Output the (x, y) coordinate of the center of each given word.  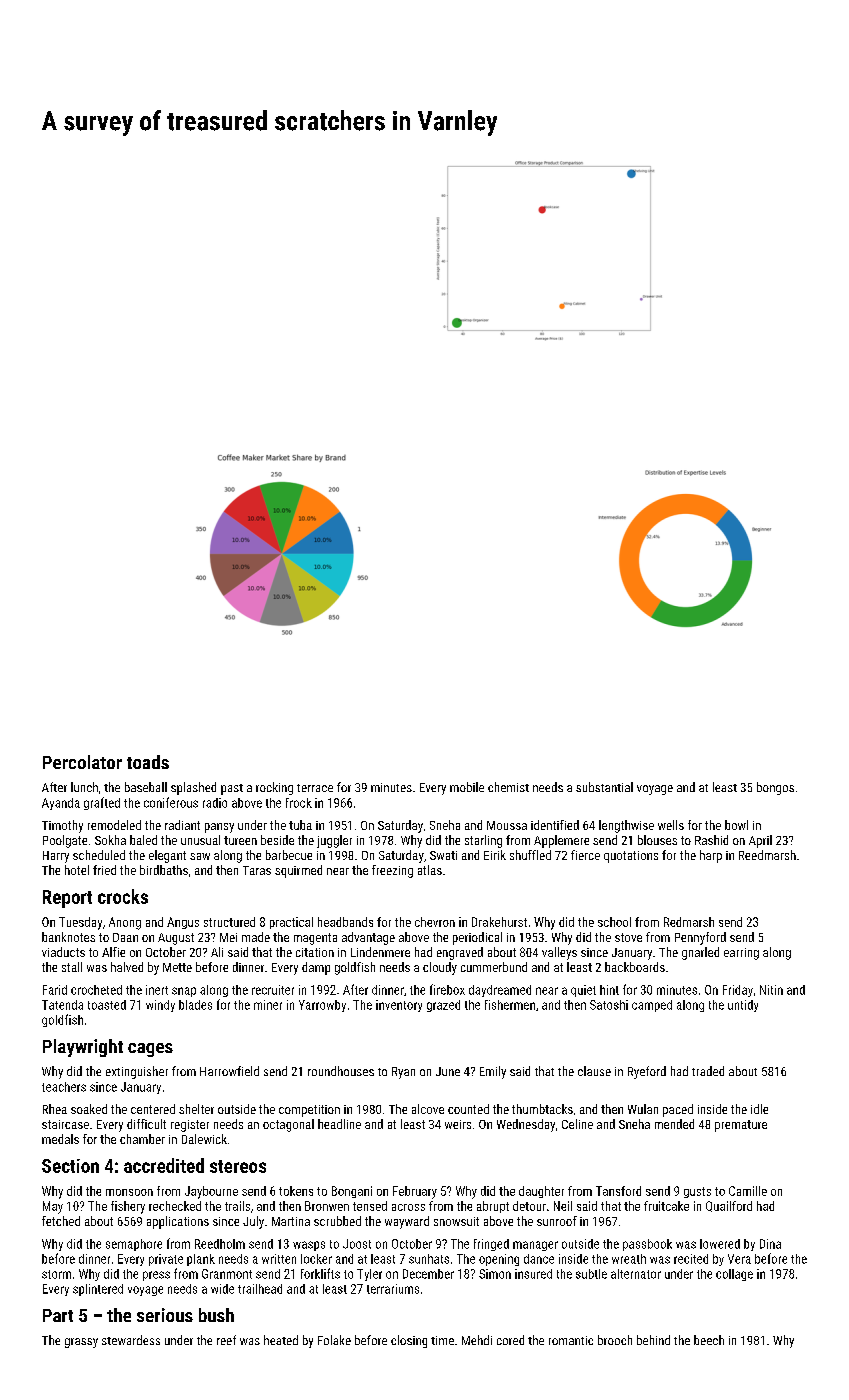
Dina (770, 1244)
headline (339, 1124)
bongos (775, 788)
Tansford (618, 1191)
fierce (585, 855)
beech (709, 1340)
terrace (315, 788)
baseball (146, 787)
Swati (443, 855)
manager (535, 1246)
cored (510, 1340)
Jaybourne (211, 1192)
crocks (123, 896)
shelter (196, 1109)
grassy (81, 1343)
